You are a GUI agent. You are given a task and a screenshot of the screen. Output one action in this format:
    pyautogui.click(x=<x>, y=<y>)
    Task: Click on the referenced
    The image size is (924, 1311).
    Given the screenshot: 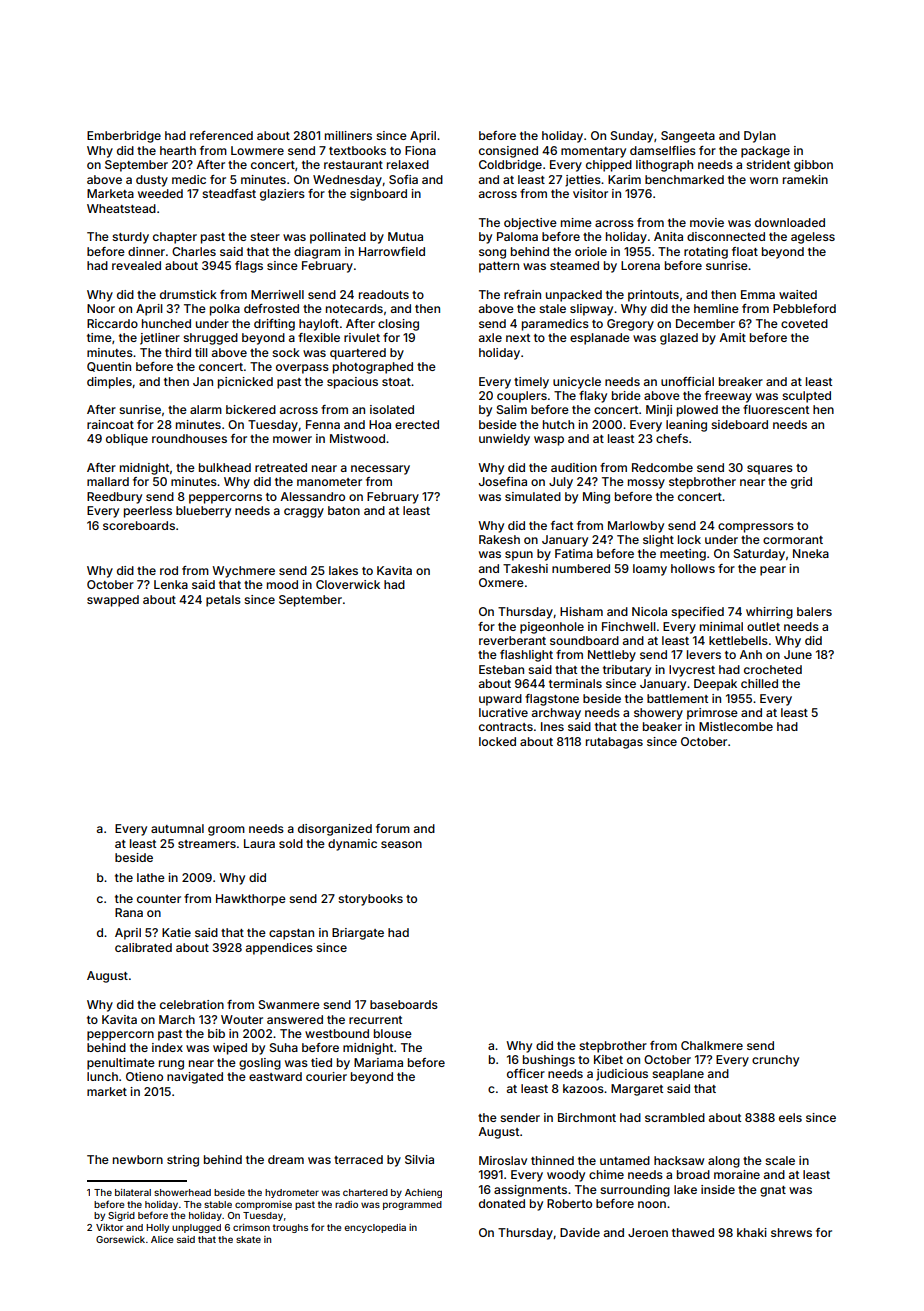 What is the action you would take?
    pyautogui.click(x=221, y=135)
